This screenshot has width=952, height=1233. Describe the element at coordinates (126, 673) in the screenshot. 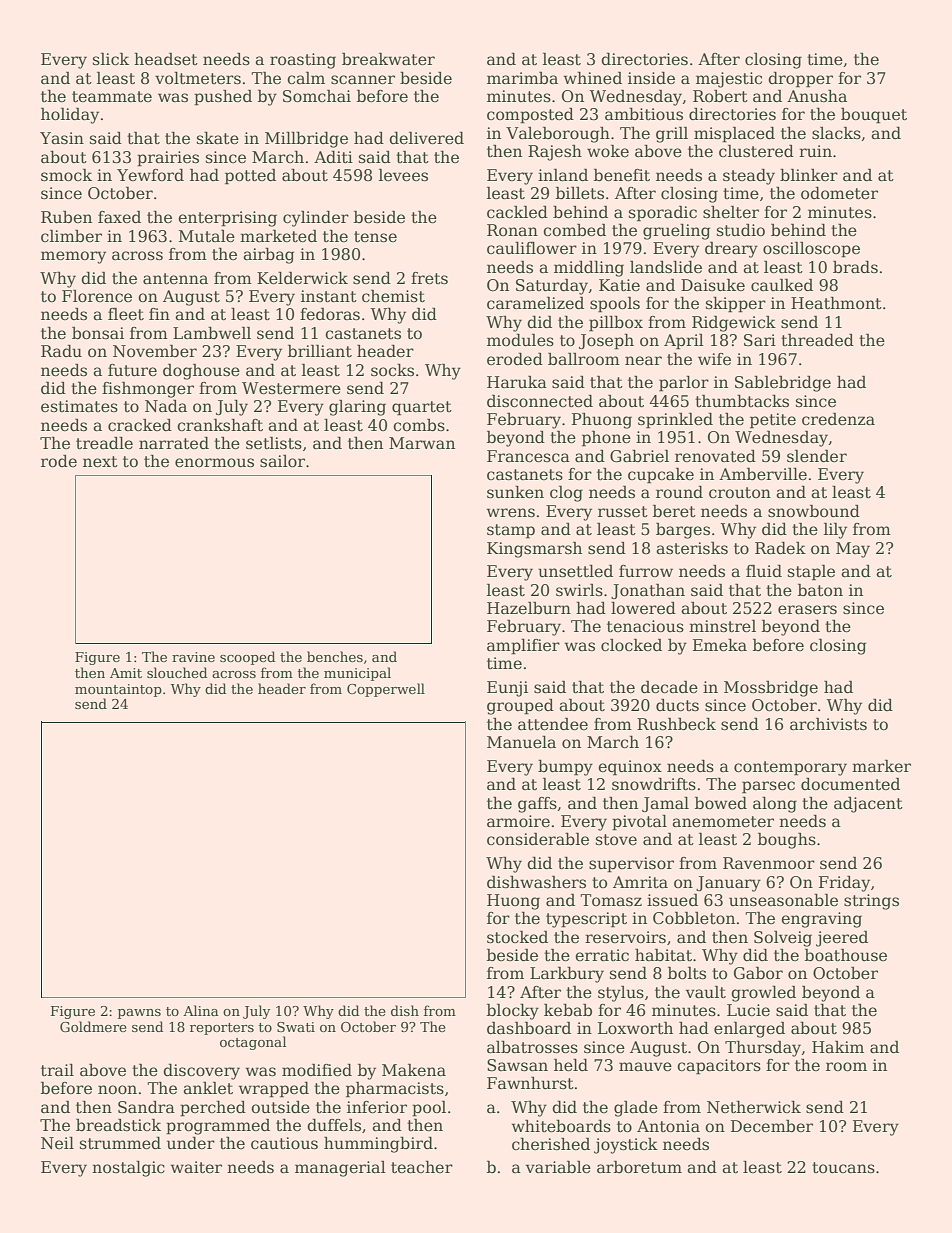

I see `Amit` at that location.
